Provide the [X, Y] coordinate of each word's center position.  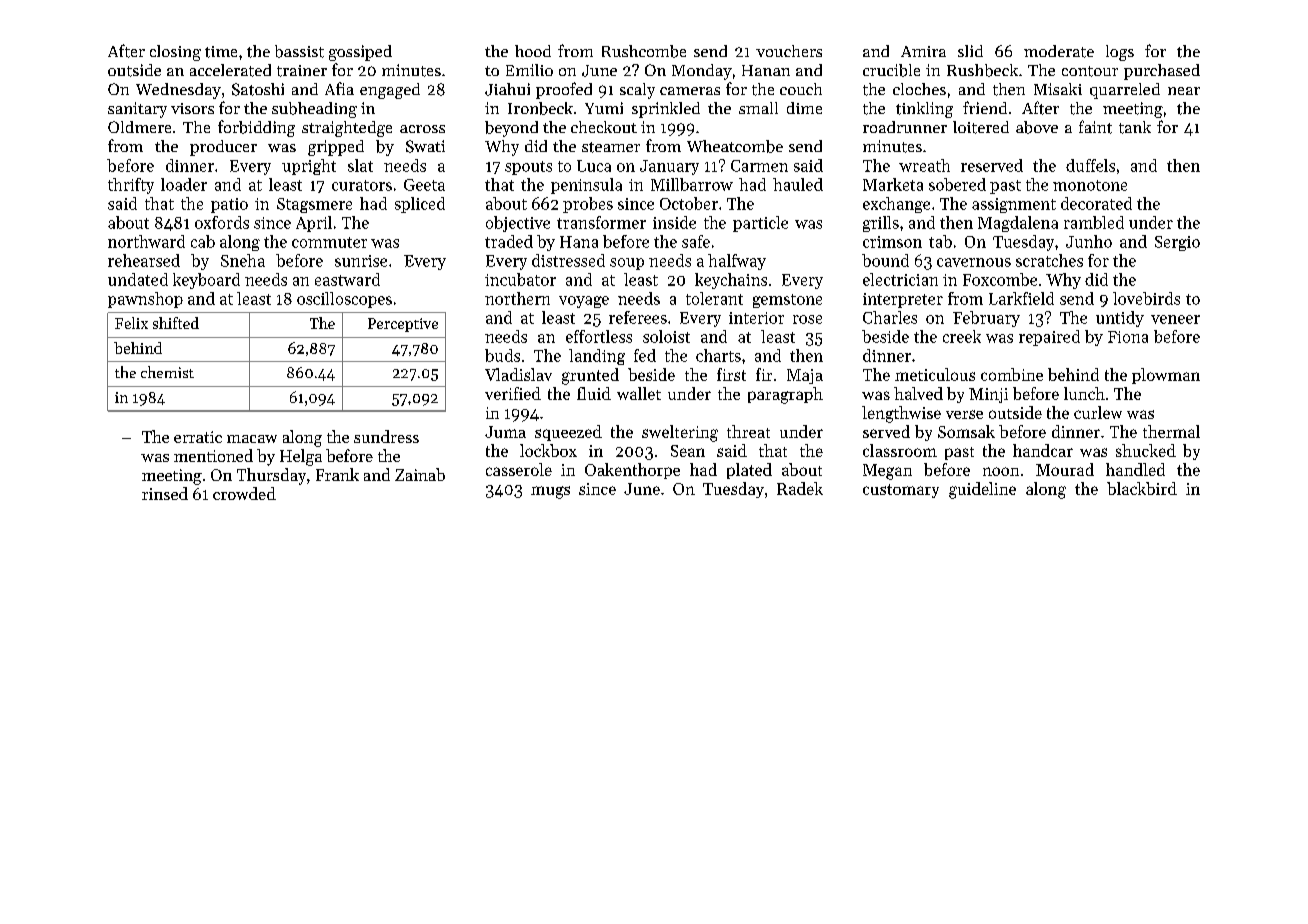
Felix [131, 323]
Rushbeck [982, 70]
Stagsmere [314, 205]
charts [718, 355]
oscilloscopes [344, 300]
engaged [390, 91]
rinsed [165, 493]
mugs [550, 492]
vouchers [789, 51]
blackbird [1142, 488]
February [986, 319]
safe [696, 241]
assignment [1014, 205]
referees [638, 317]
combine [1012, 374]
